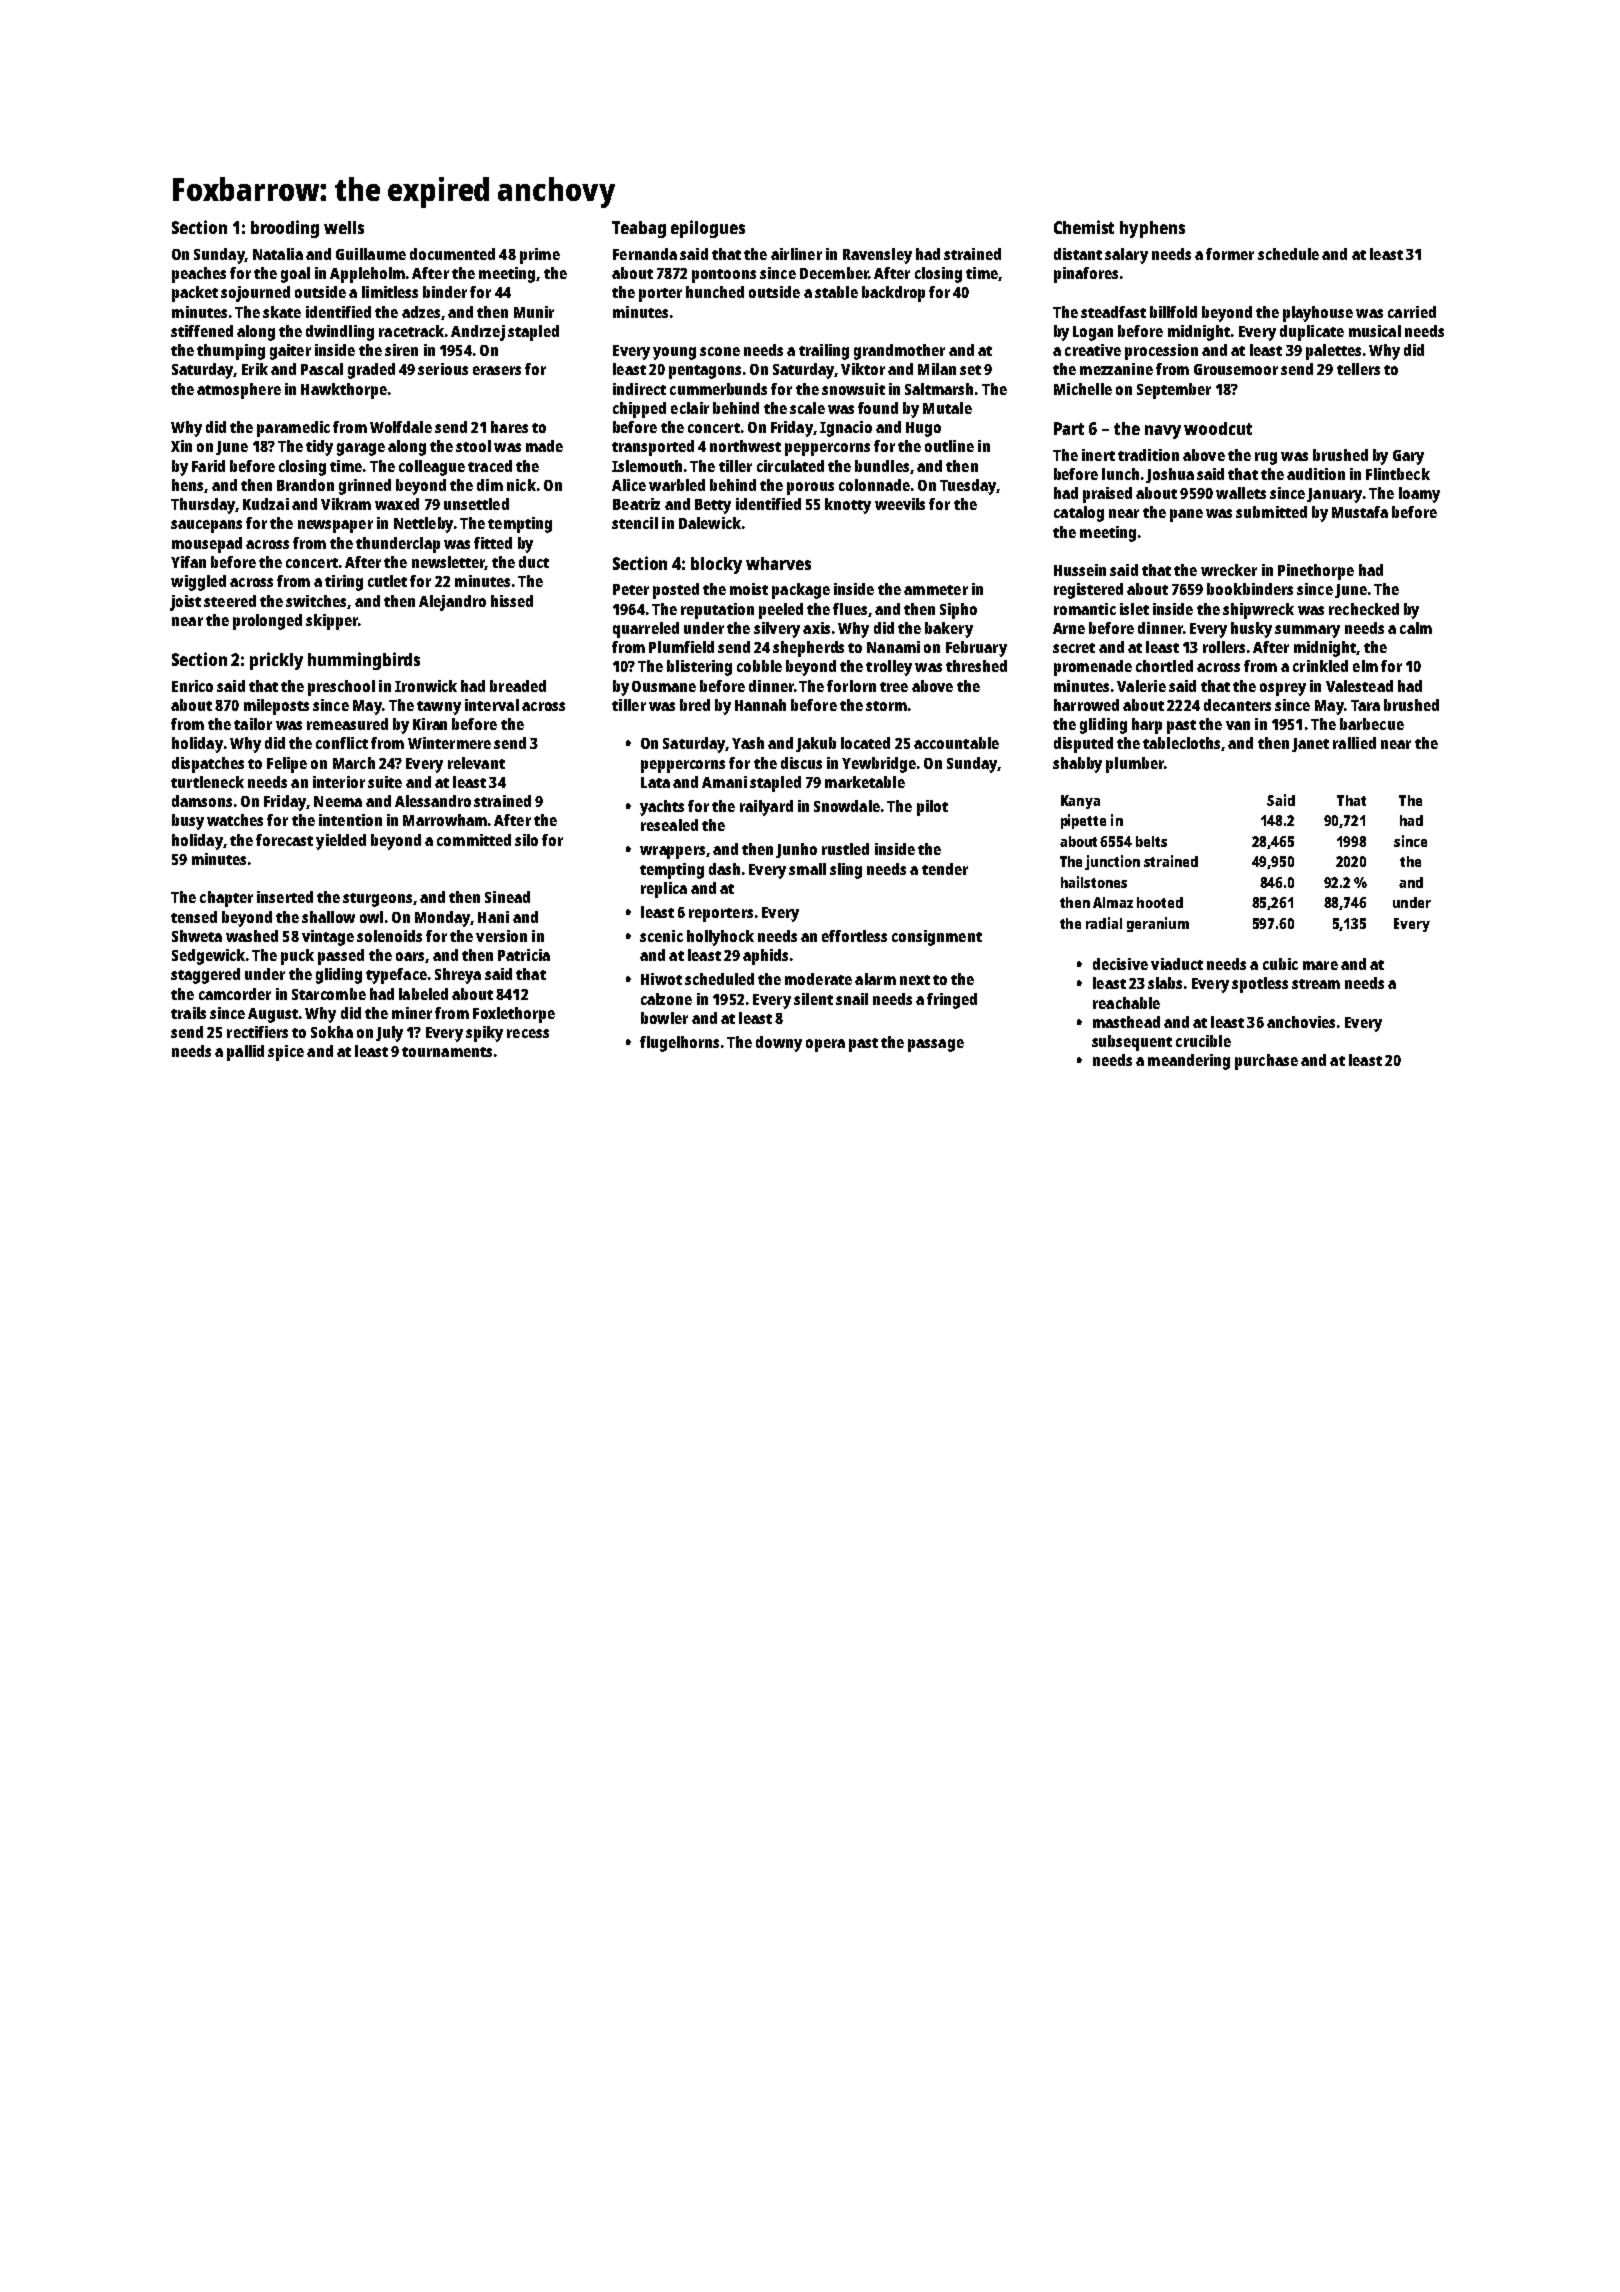 This screenshot has width=1620, height=2292. I want to click on Hawkthorpe, so click(344, 391).
